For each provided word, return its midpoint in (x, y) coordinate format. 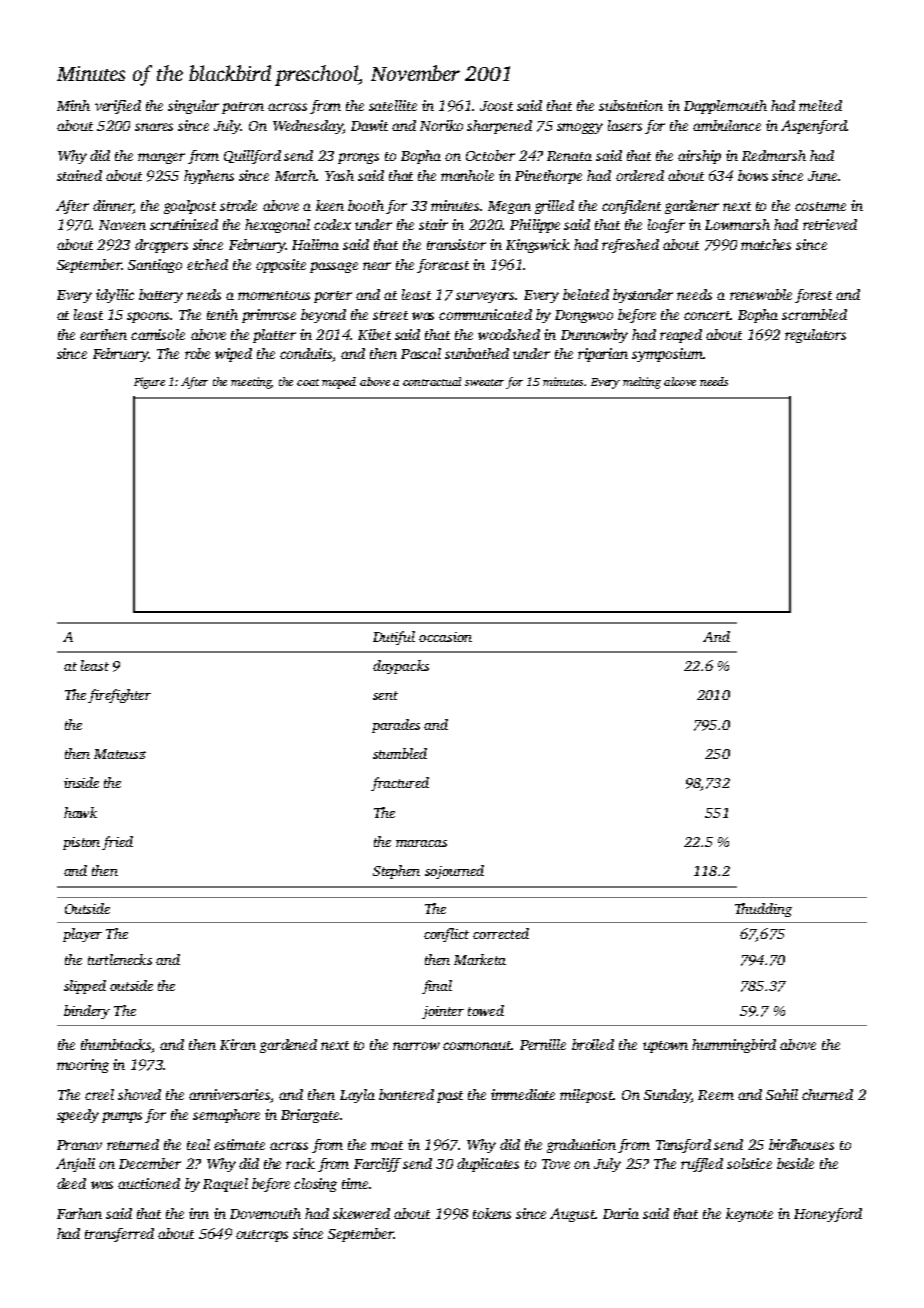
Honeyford (828, 1215)
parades (396, 726)
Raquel (225, 1185)
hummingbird (734, 1046)
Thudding (763, 910)
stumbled (400, 753)
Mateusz (120, 754)
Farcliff (377, 1165)
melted (820, 105)
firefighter (119, 696)
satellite (393, 105)
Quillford (252, 157)
